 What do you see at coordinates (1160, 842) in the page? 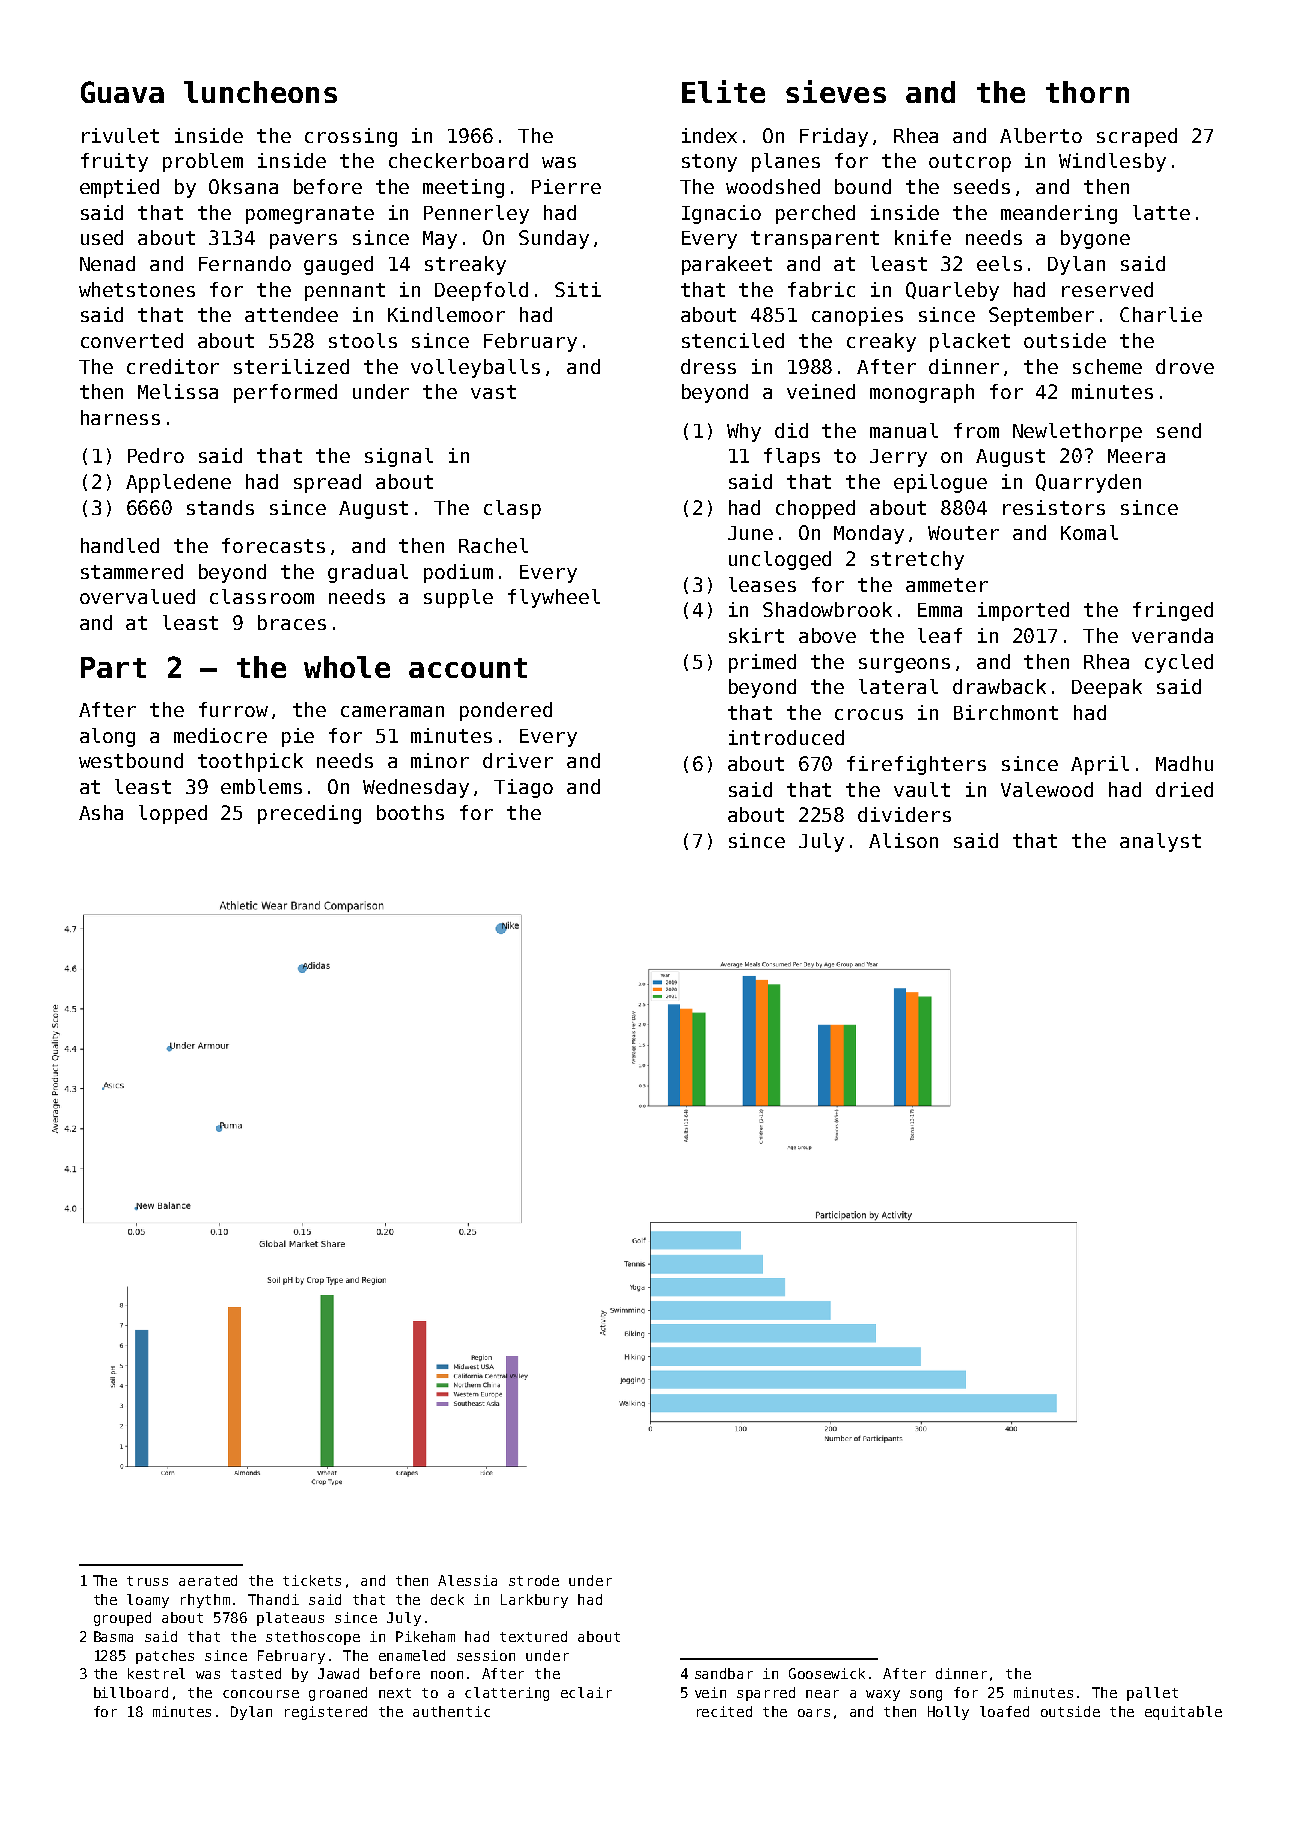
I see `analyst` at bounding box center [1160, 842].
